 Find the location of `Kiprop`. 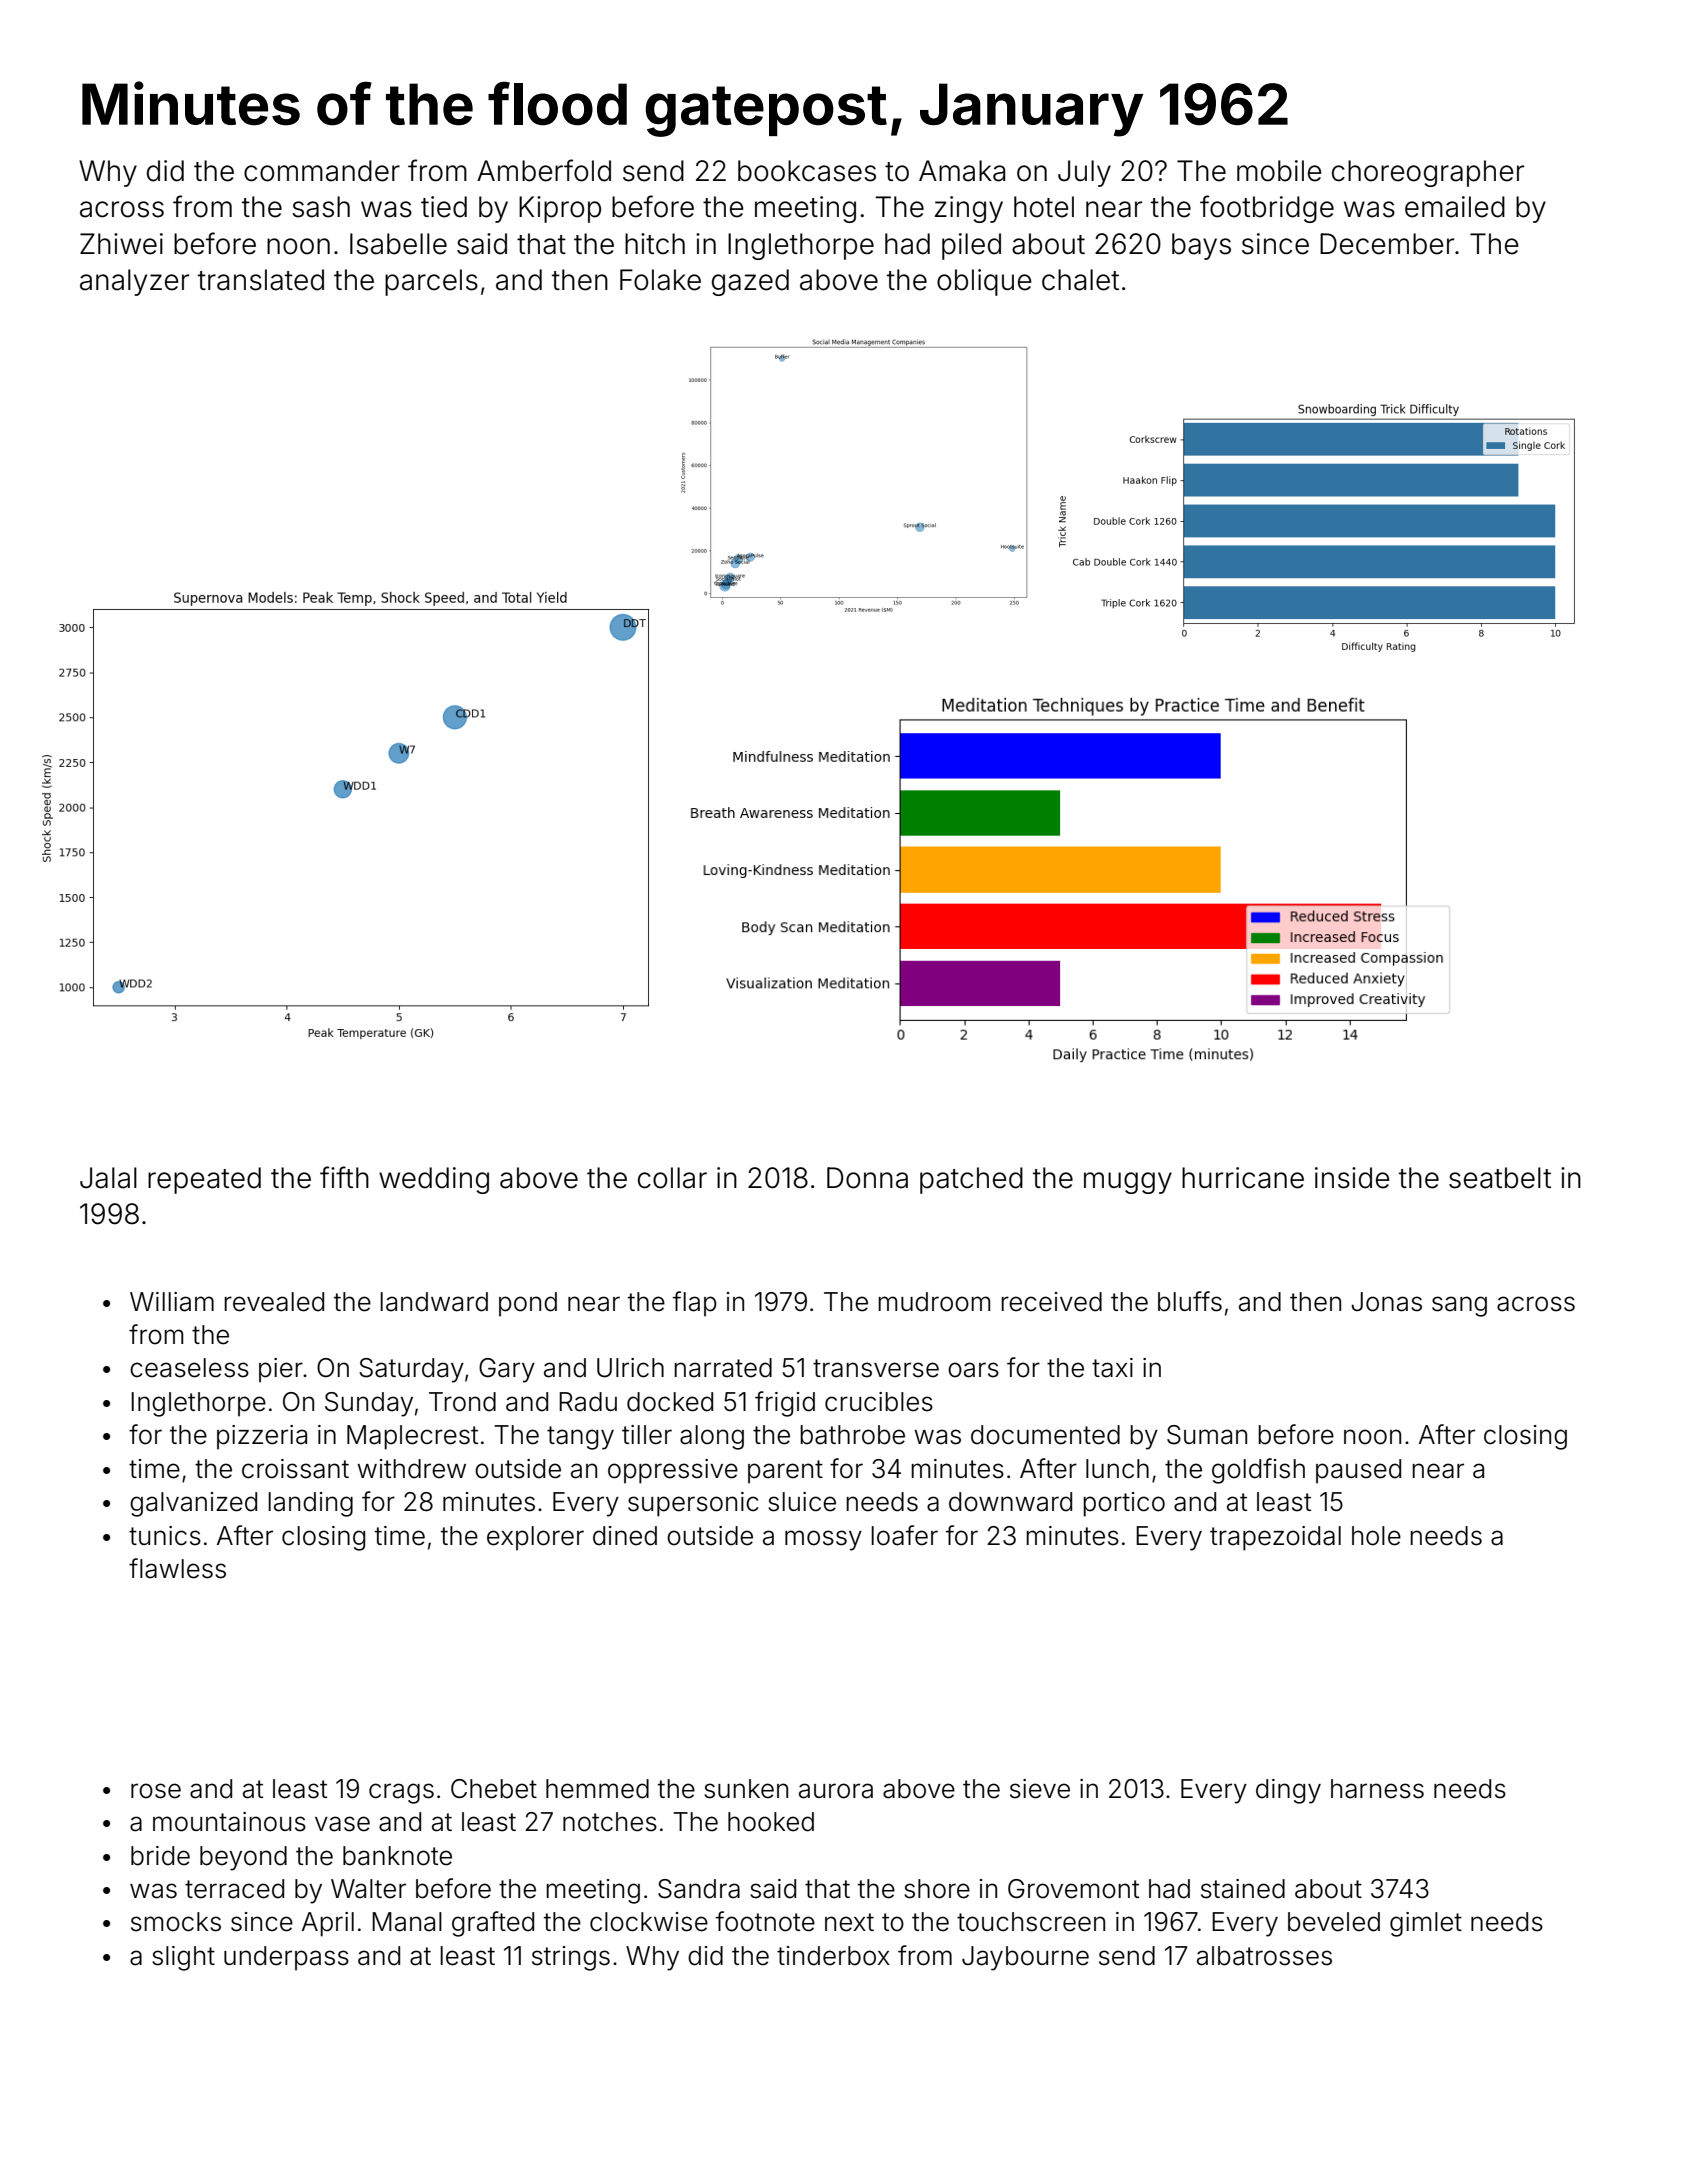

Kiprop is located at coordinates (560, 209).
